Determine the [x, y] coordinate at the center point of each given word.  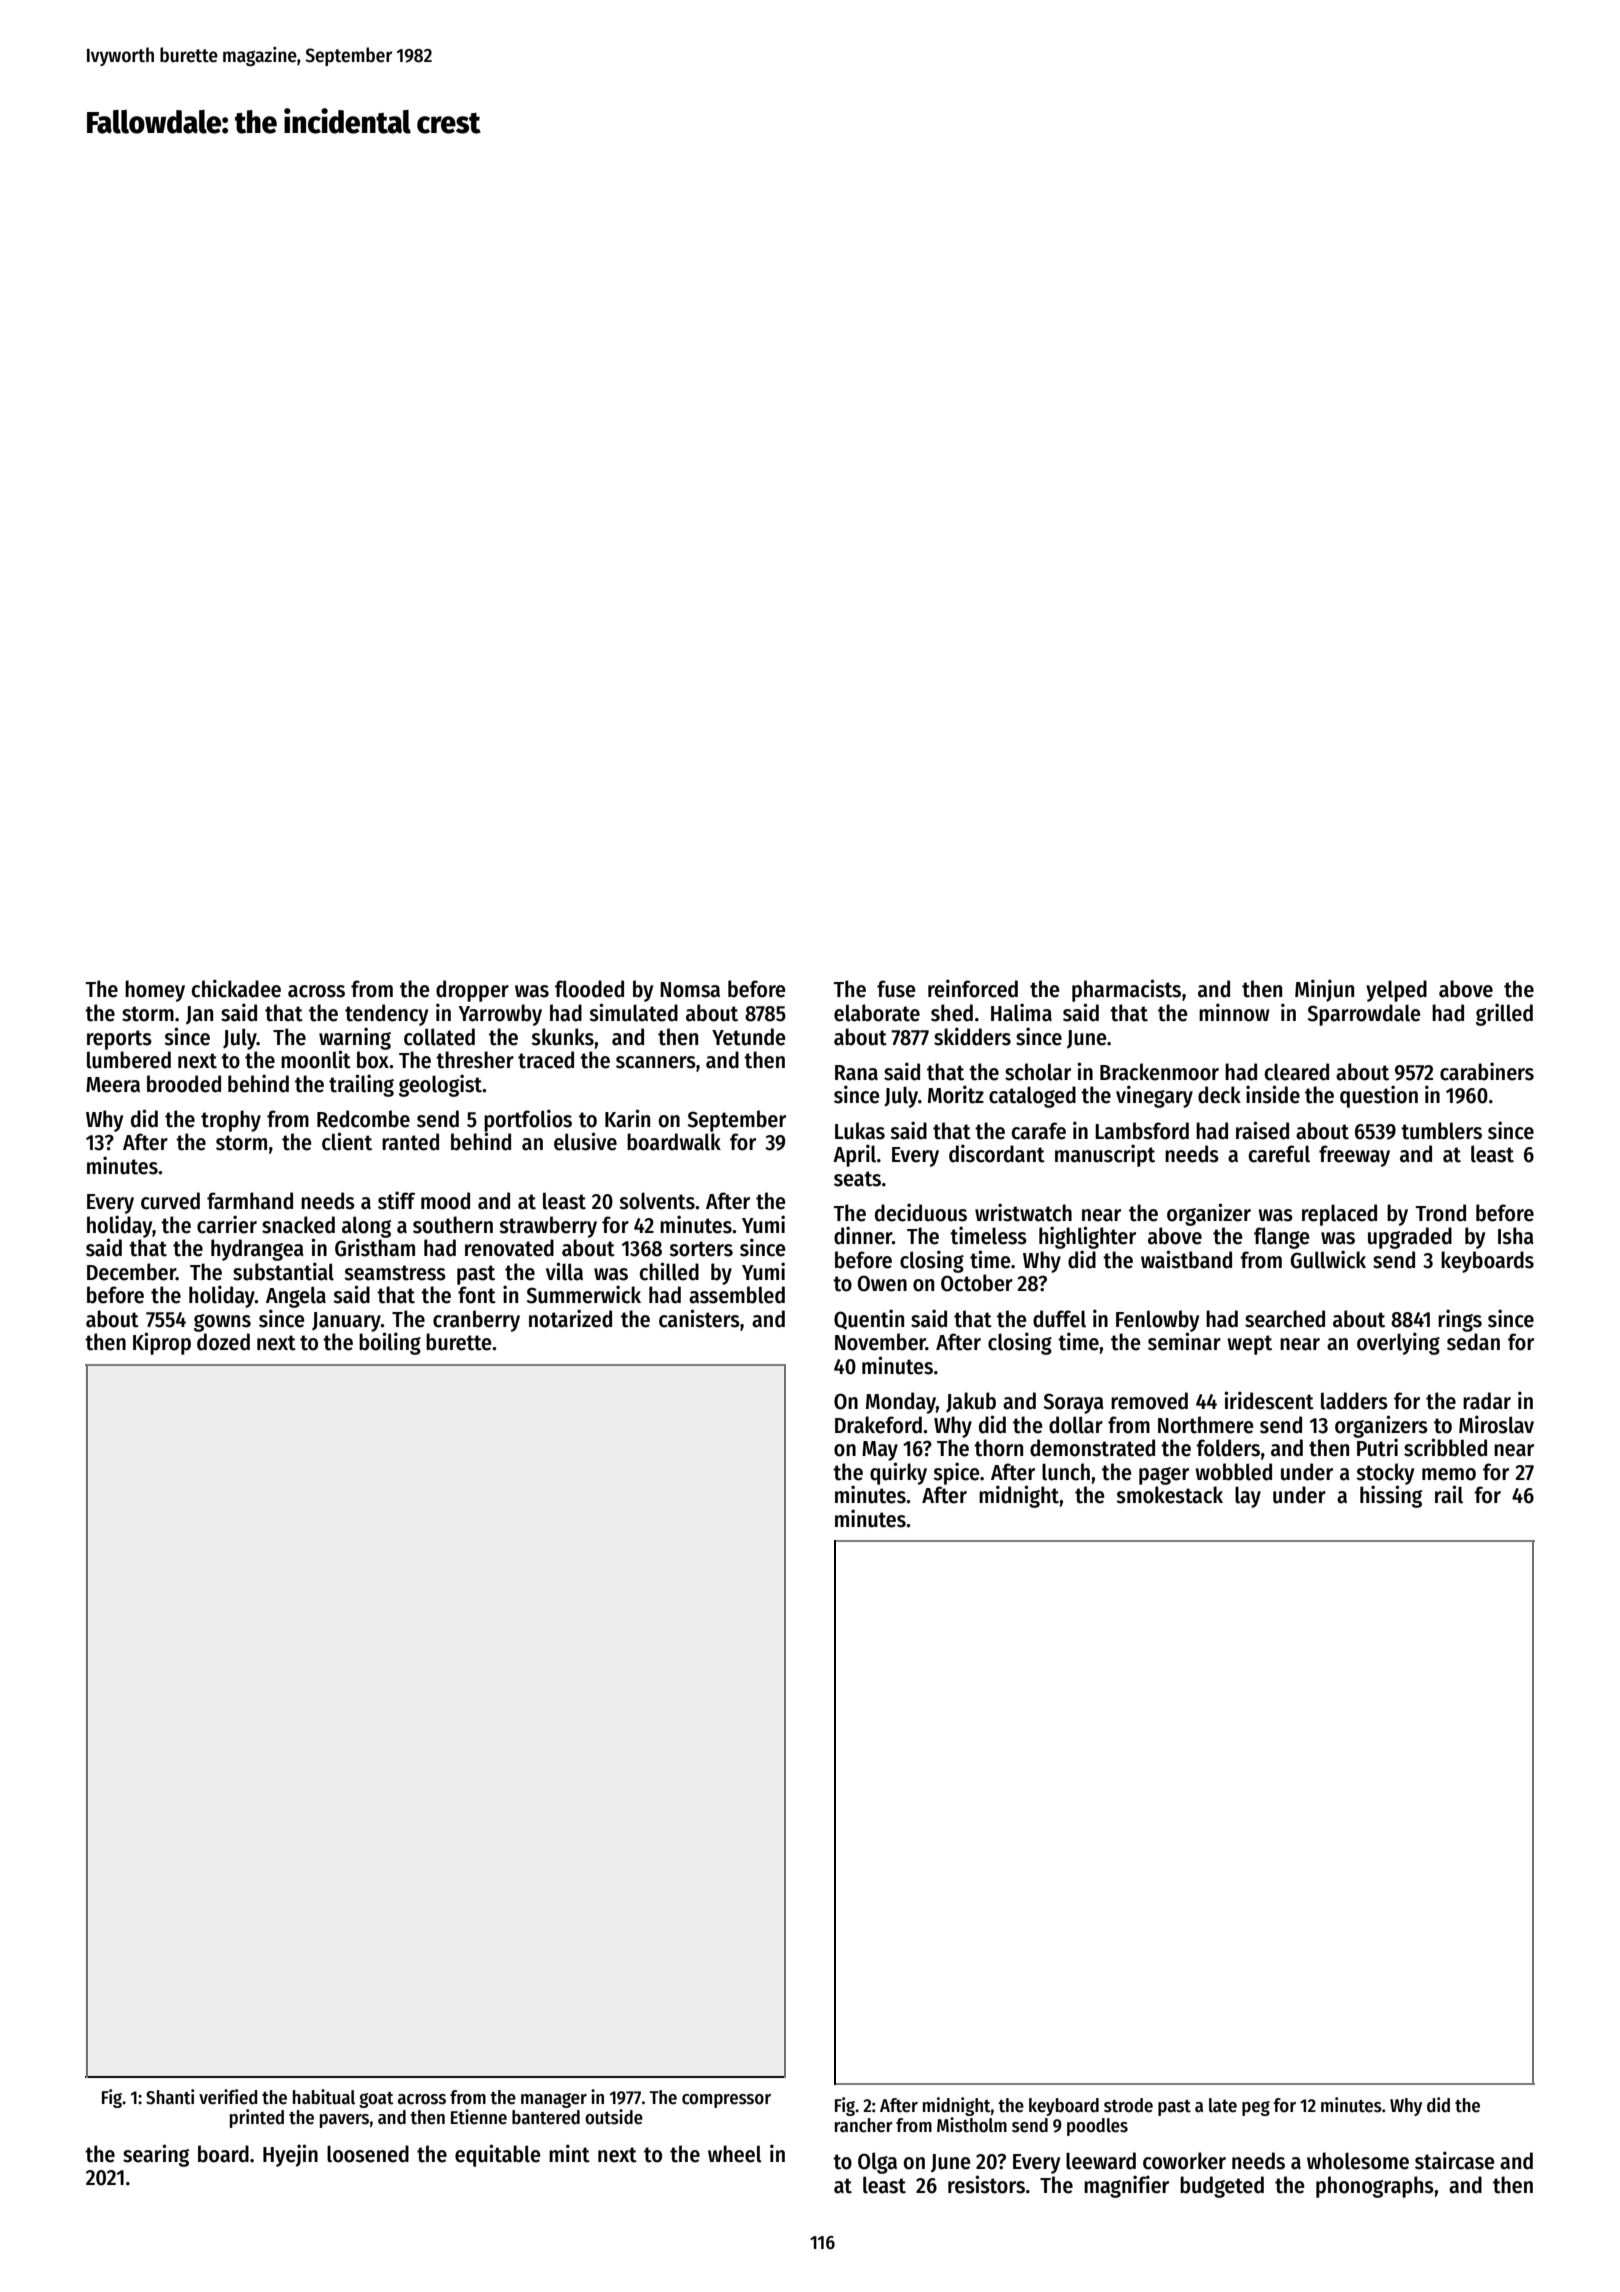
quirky [898, 1473]
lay [1248, 1497]
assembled [737, 1295]
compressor [726, 2101]
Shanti [170, 2097]
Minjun [1324, 990]
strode [1128, 2105]
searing [156, 2155]
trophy [231, 1121]
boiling [390, 1343]
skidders [972, 1036]
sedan [1473, 1342]
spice [956, 1473]
